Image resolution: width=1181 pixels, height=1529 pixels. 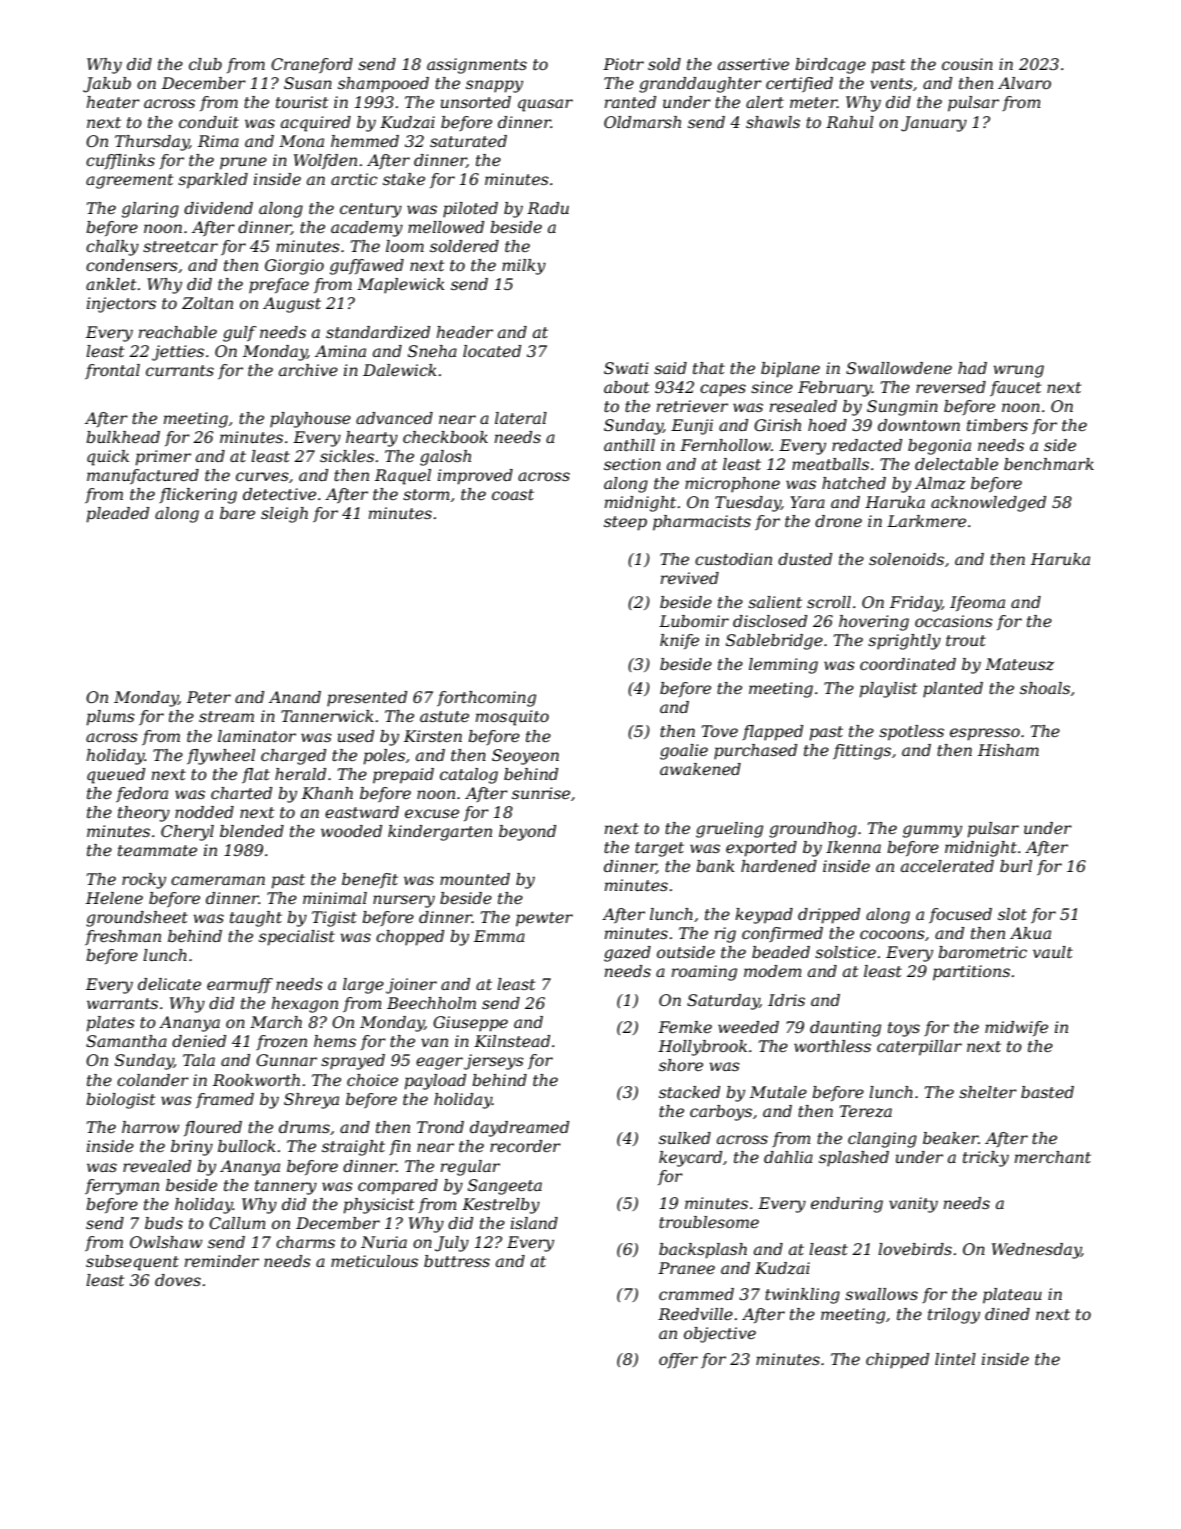 I want to click on January, so click(x=934, y=124).
